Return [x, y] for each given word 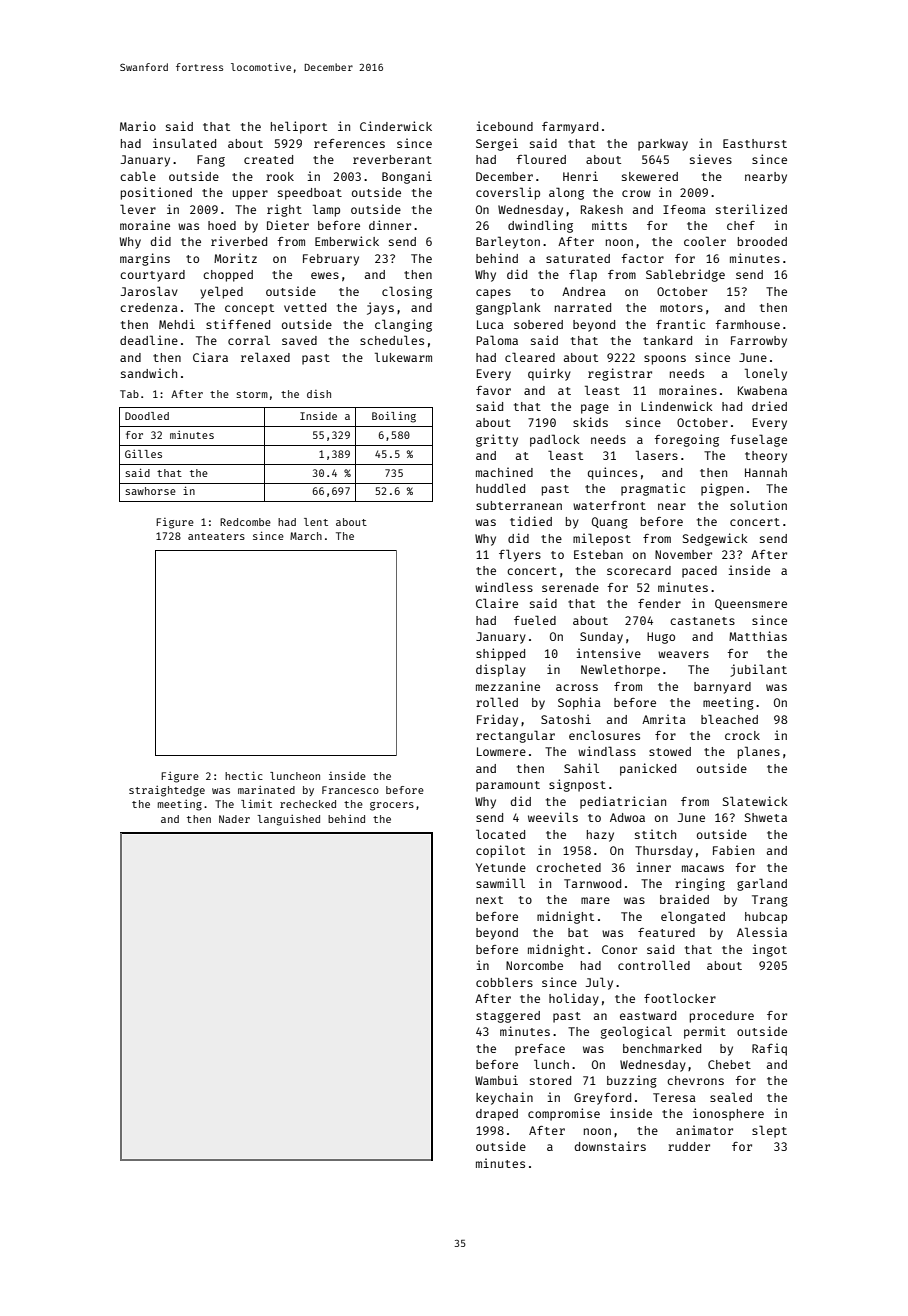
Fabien [733, 850]
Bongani [407, 177]
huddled [500, 488]
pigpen [722, 489]
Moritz [235, 258]
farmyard [570, 128]
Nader [234, 819]
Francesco [350, 790]
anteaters [216, 536]
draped [497, 1115]
